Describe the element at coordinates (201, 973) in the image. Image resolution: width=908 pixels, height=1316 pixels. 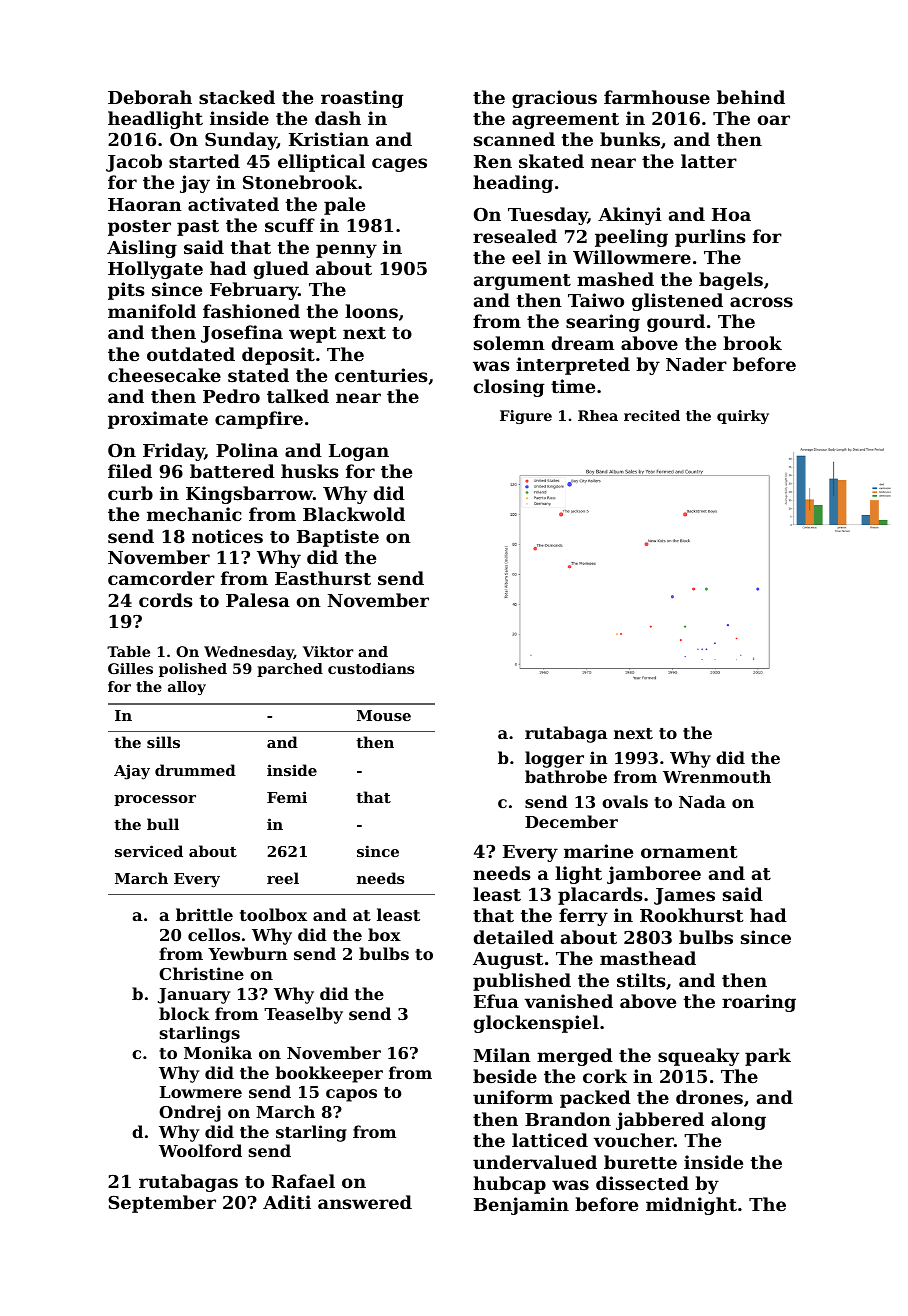
I see `Christine` at that location.
